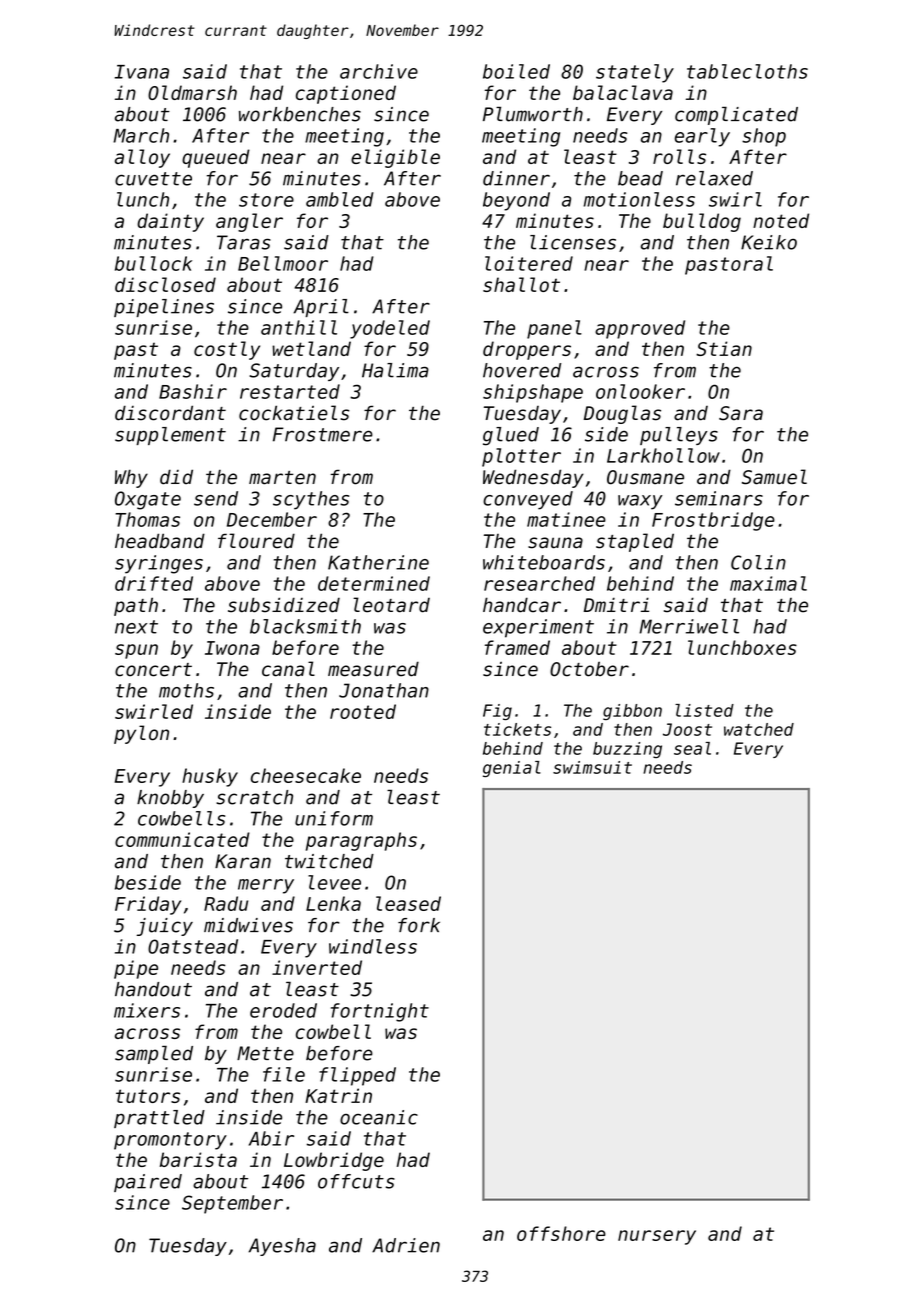 This page has height=1311, width=924. What do you see at coordinates (521, 457) in the page?
I see `plotter` at bounding box center [521, 457].
